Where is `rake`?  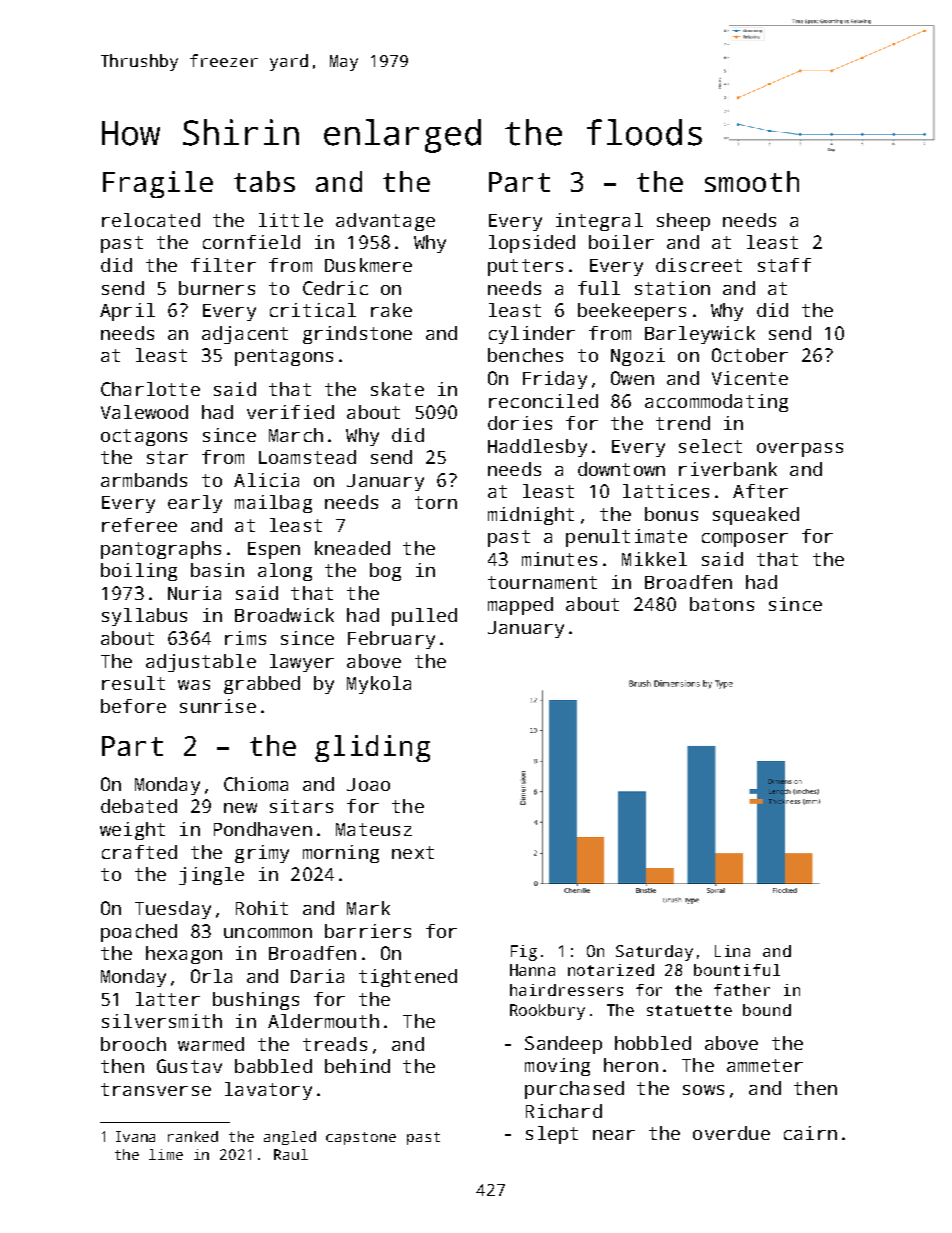
rake is located at coordinates (391, 310).
